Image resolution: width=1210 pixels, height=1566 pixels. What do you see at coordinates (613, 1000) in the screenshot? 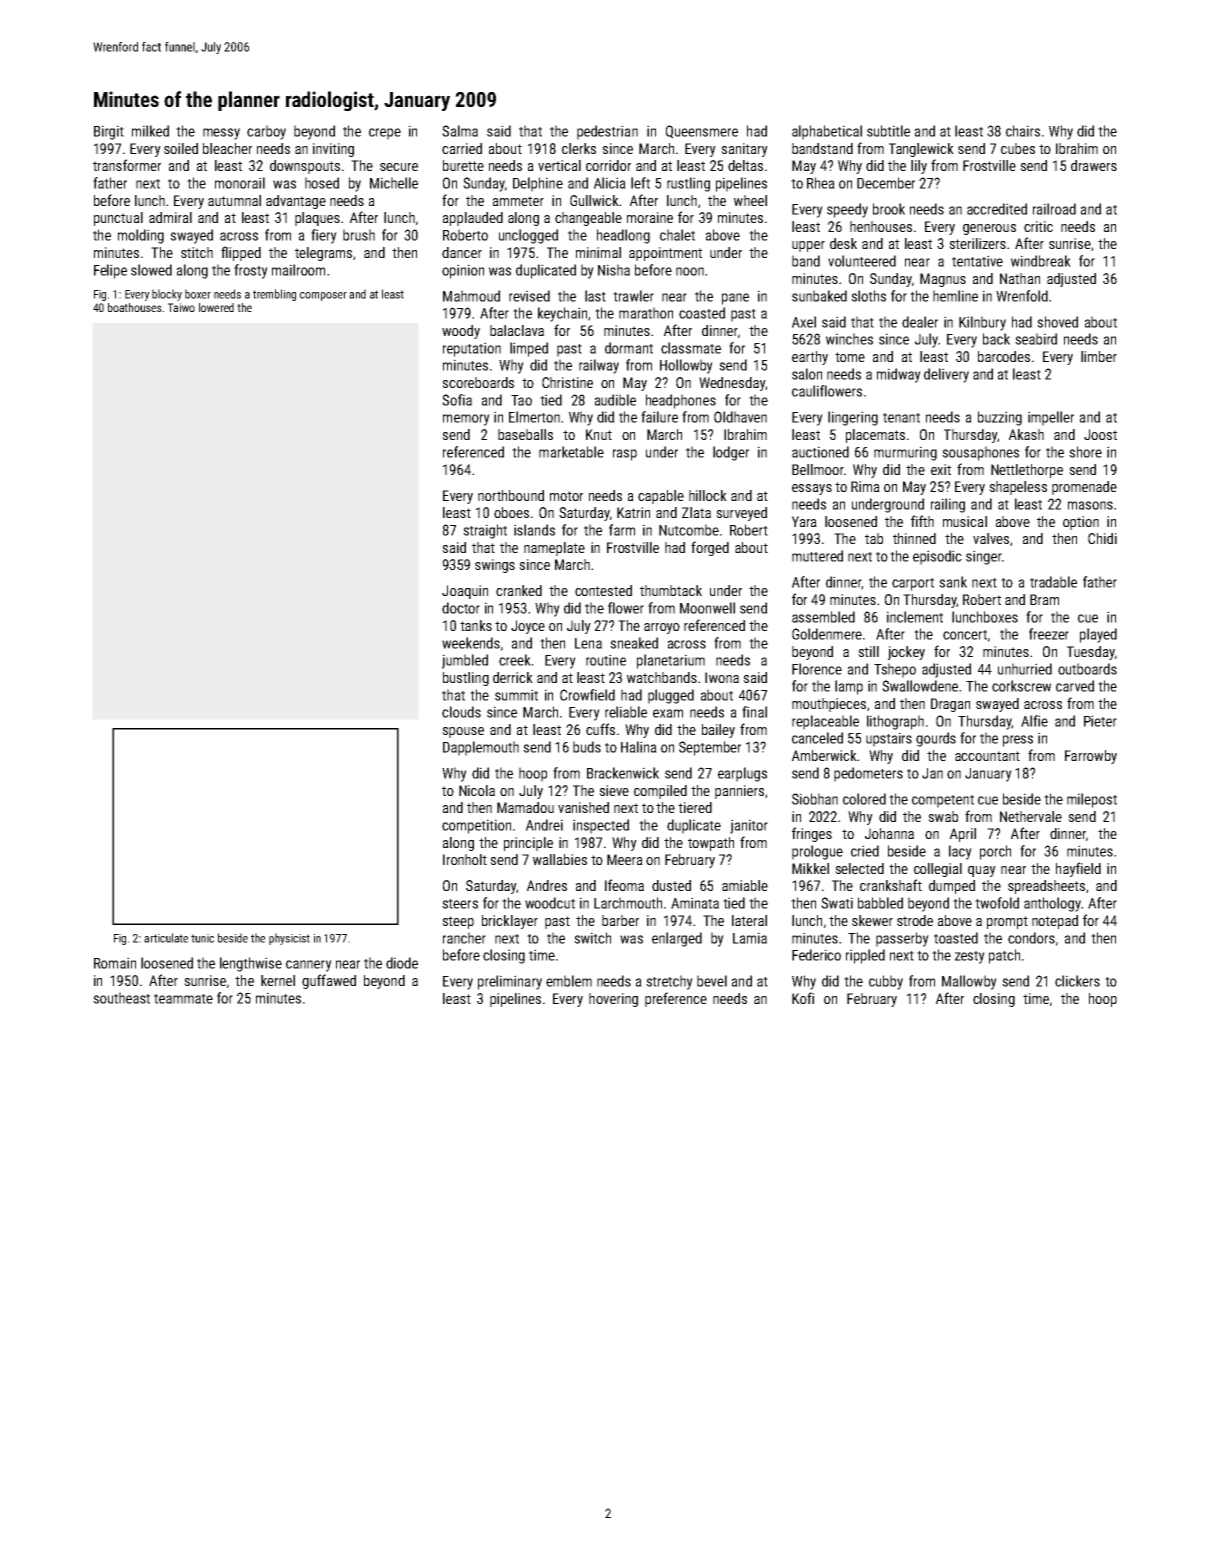
I see `hovering` at bounding box center [613, 1000].
